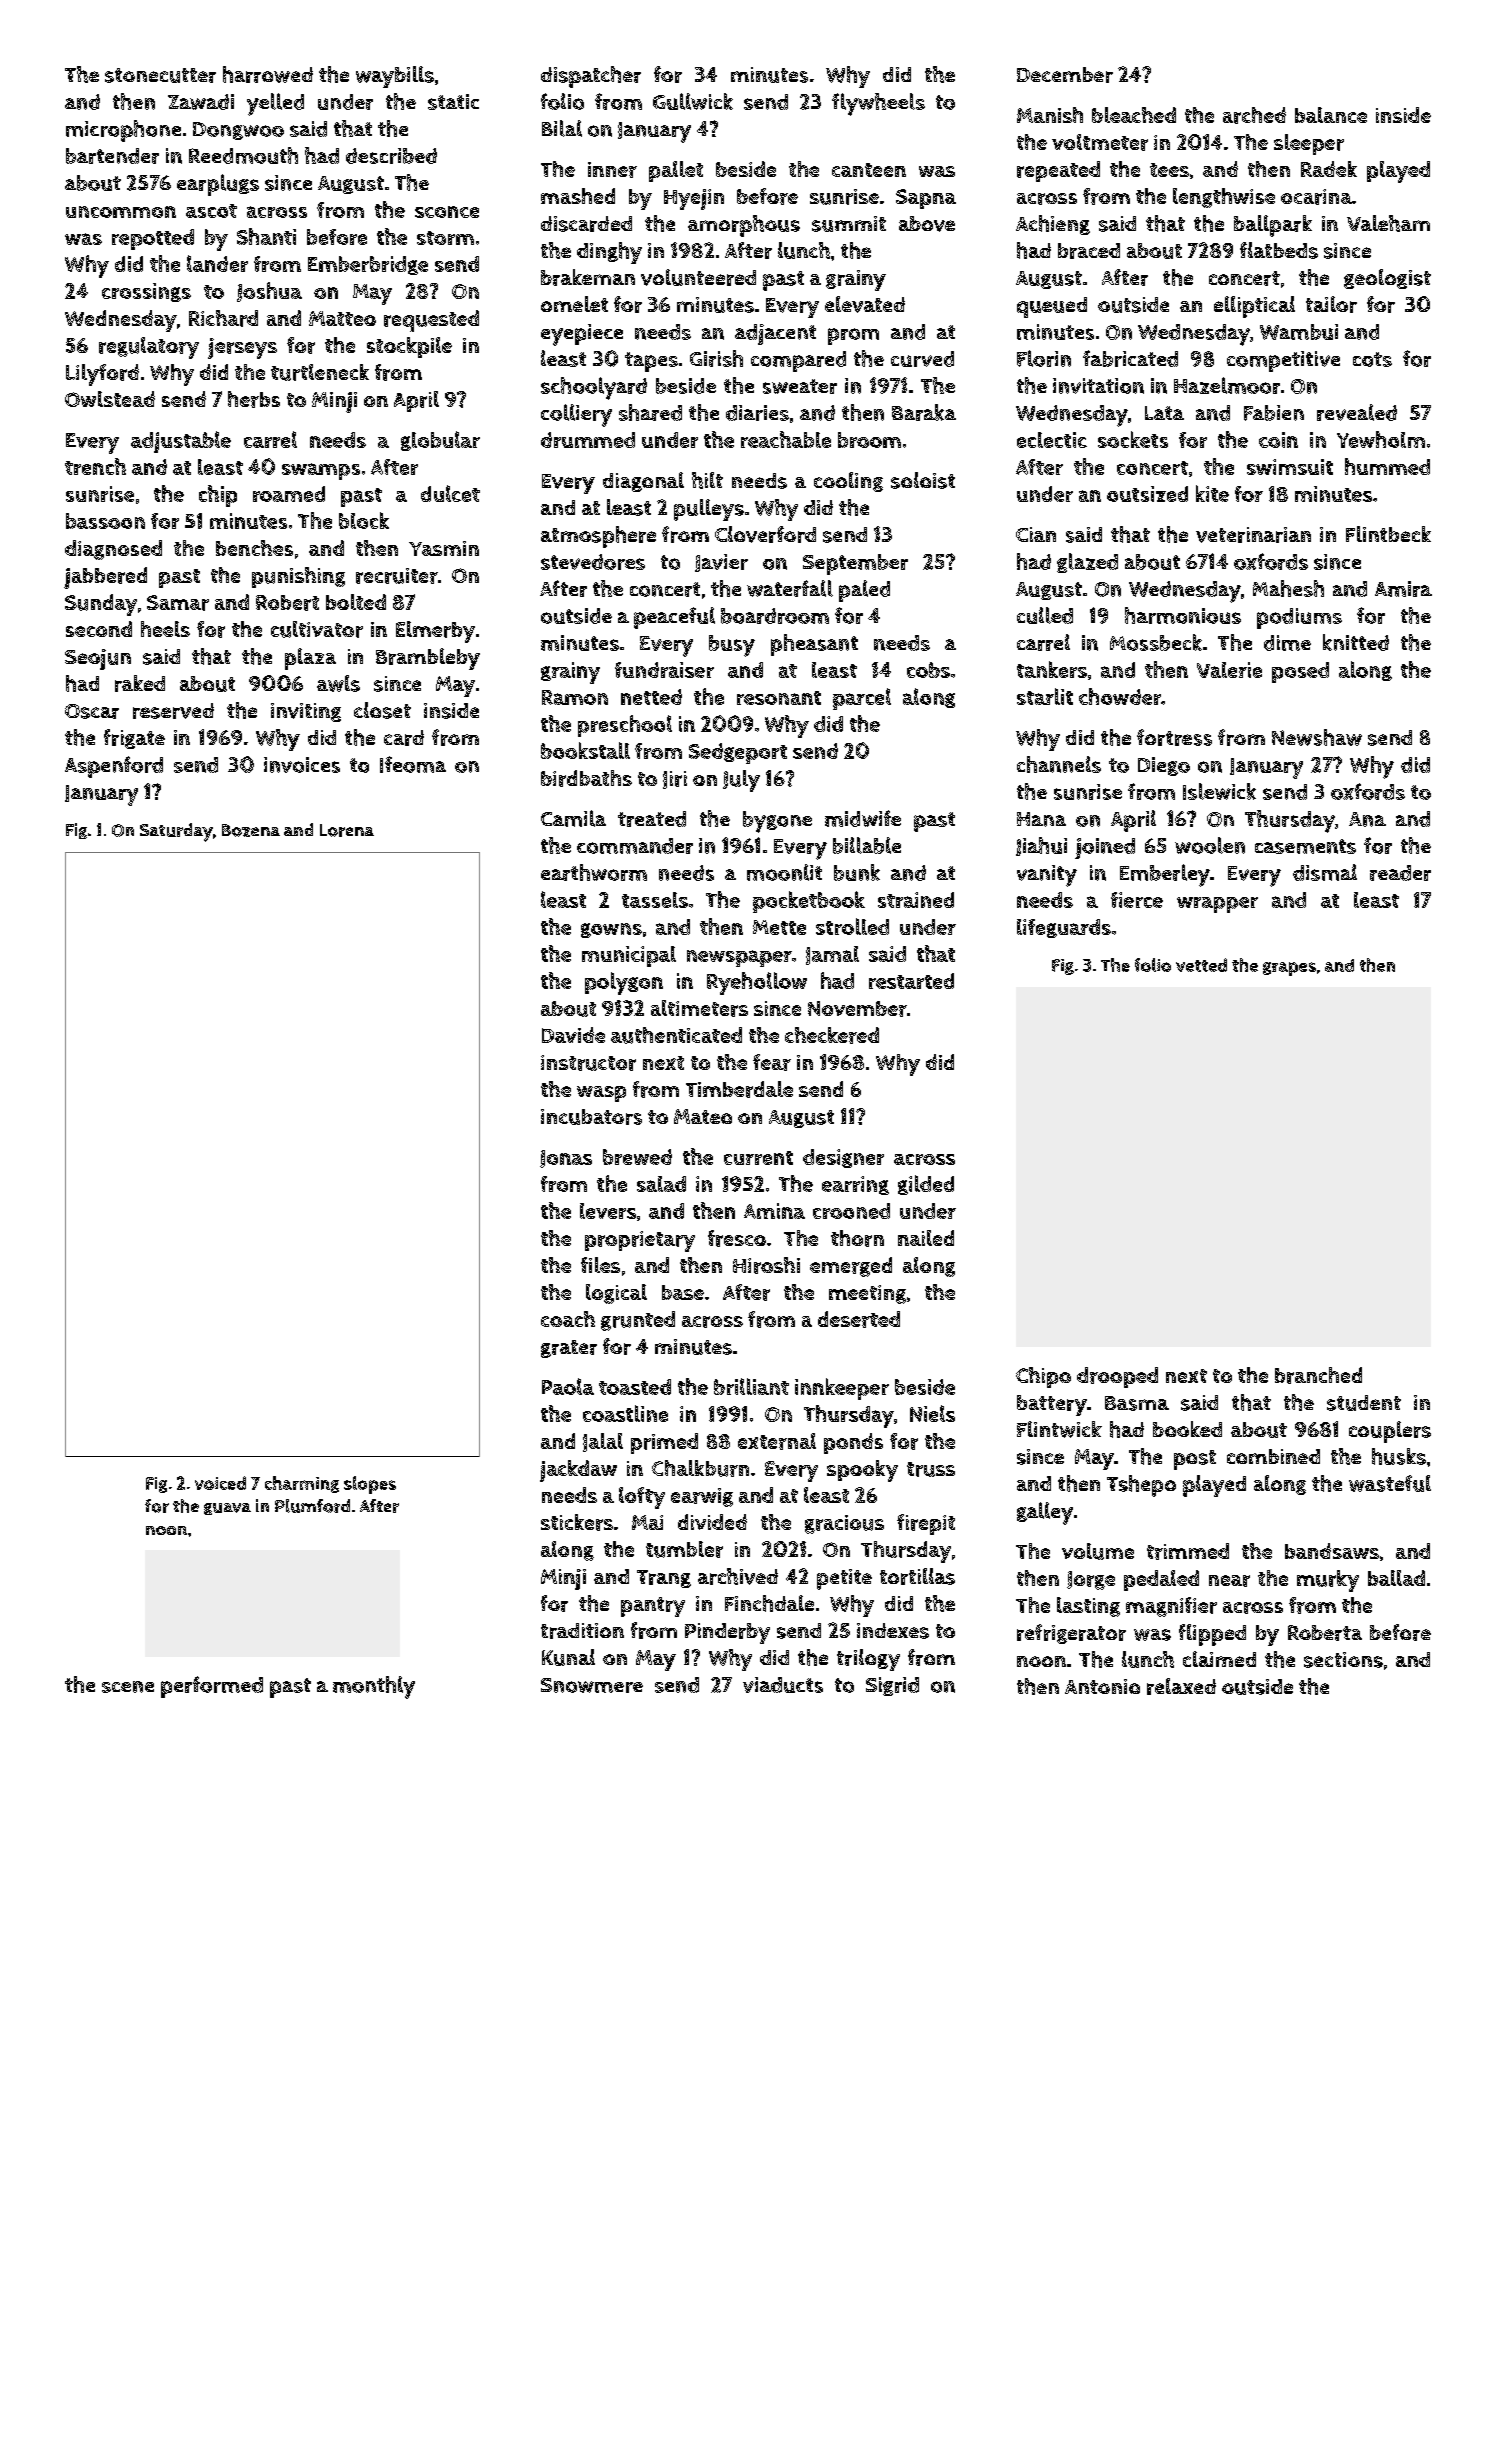  I want to click on performed, so click(212, 1687).
